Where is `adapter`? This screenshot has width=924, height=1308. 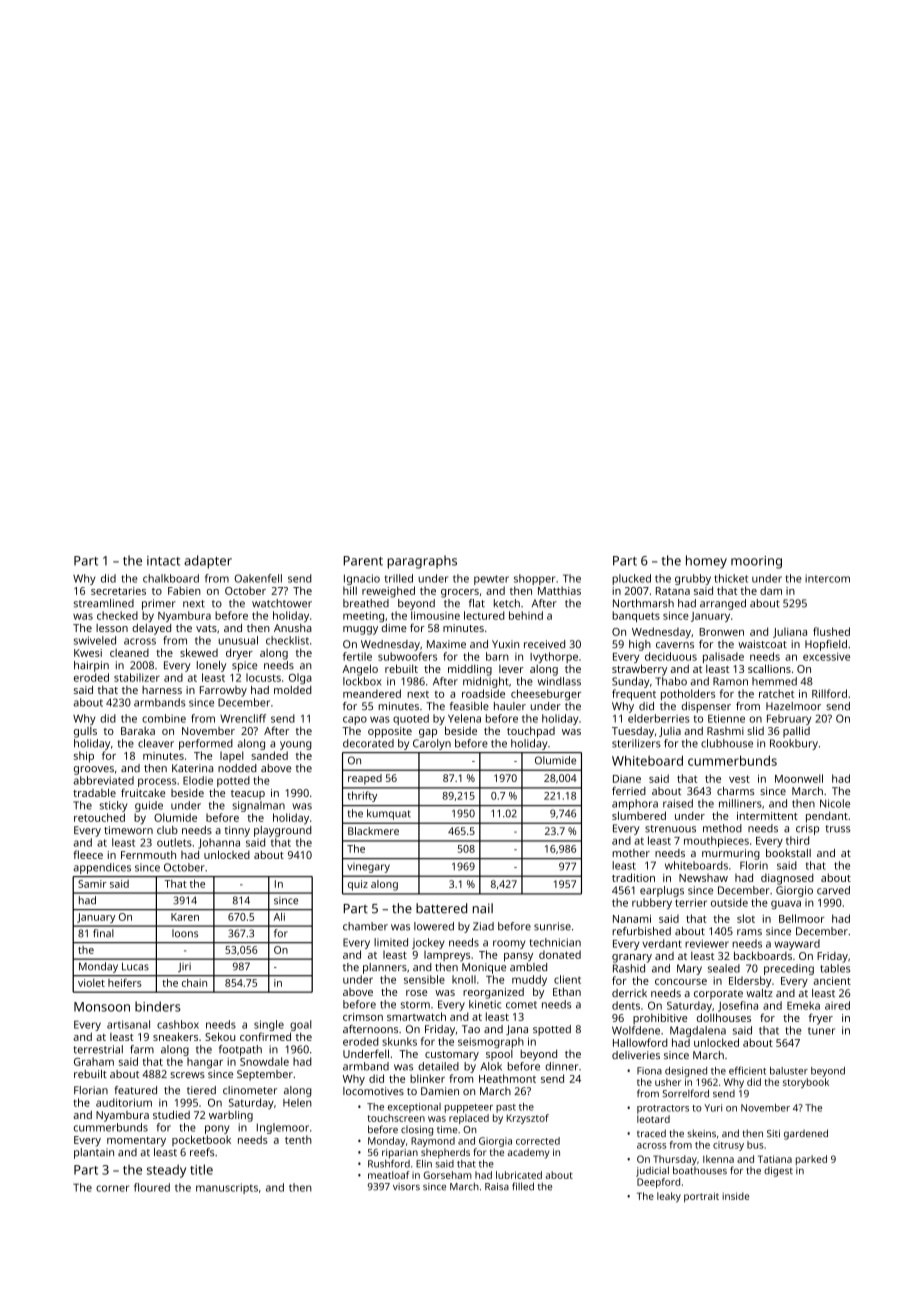 adapter is located at coordinates (208, 562).
